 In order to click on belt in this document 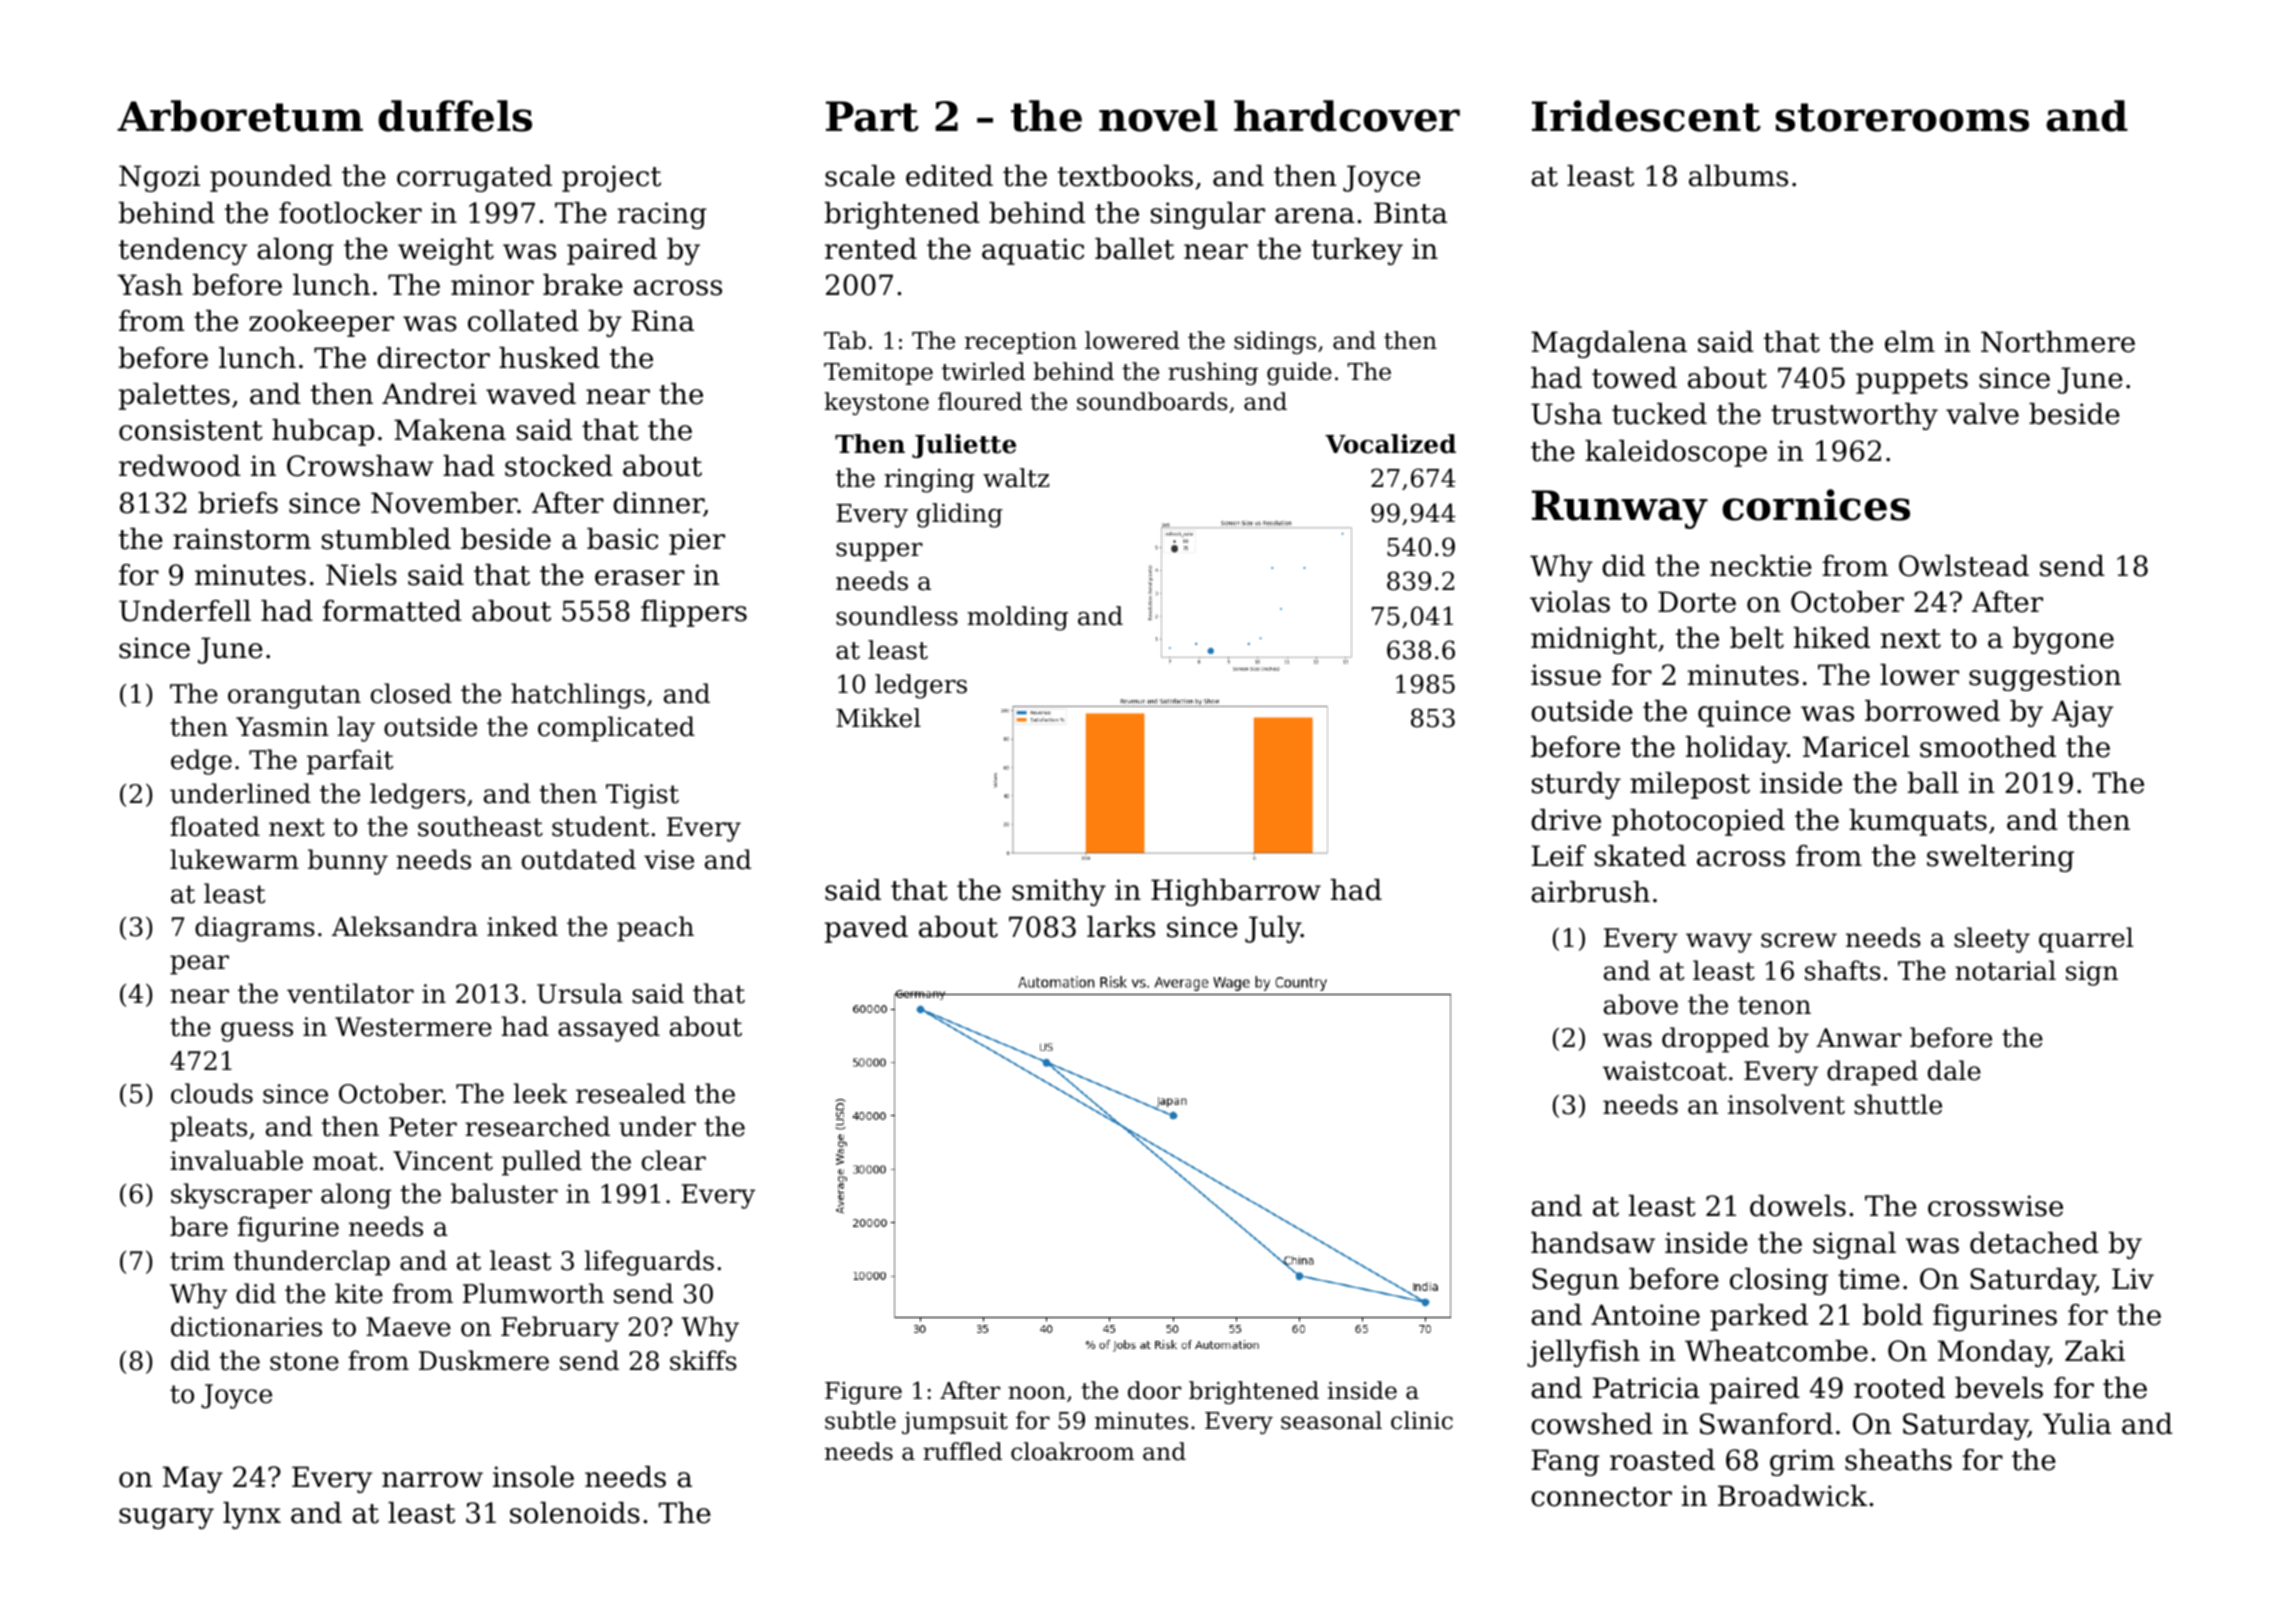, I will do `click(1757, 638)`.
